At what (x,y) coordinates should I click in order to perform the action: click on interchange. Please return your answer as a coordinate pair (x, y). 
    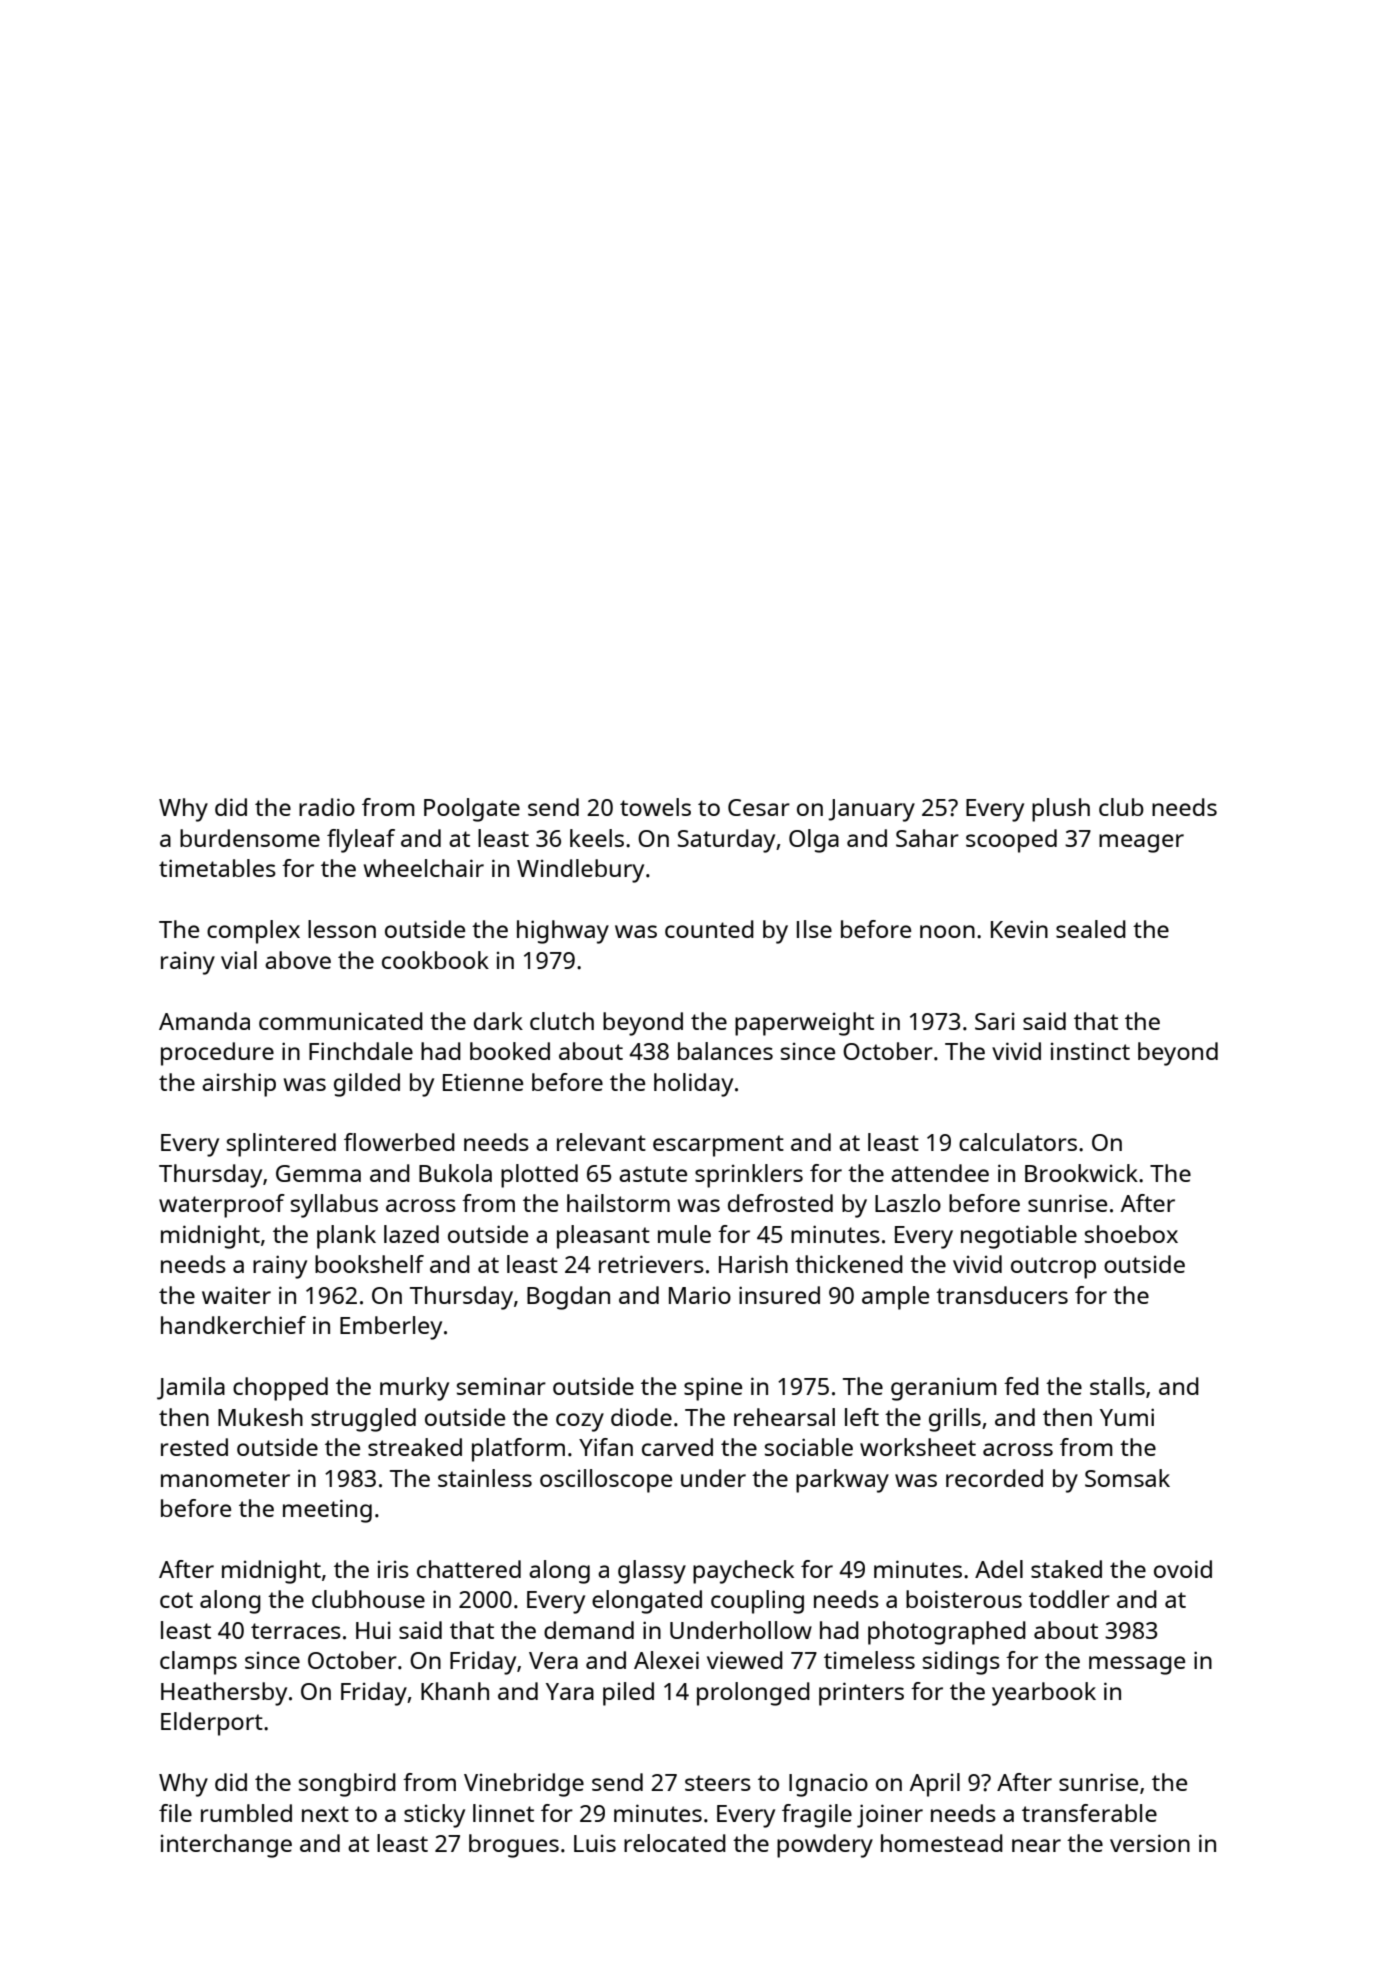
    Looking at the image, I should click on (226, 1846).
